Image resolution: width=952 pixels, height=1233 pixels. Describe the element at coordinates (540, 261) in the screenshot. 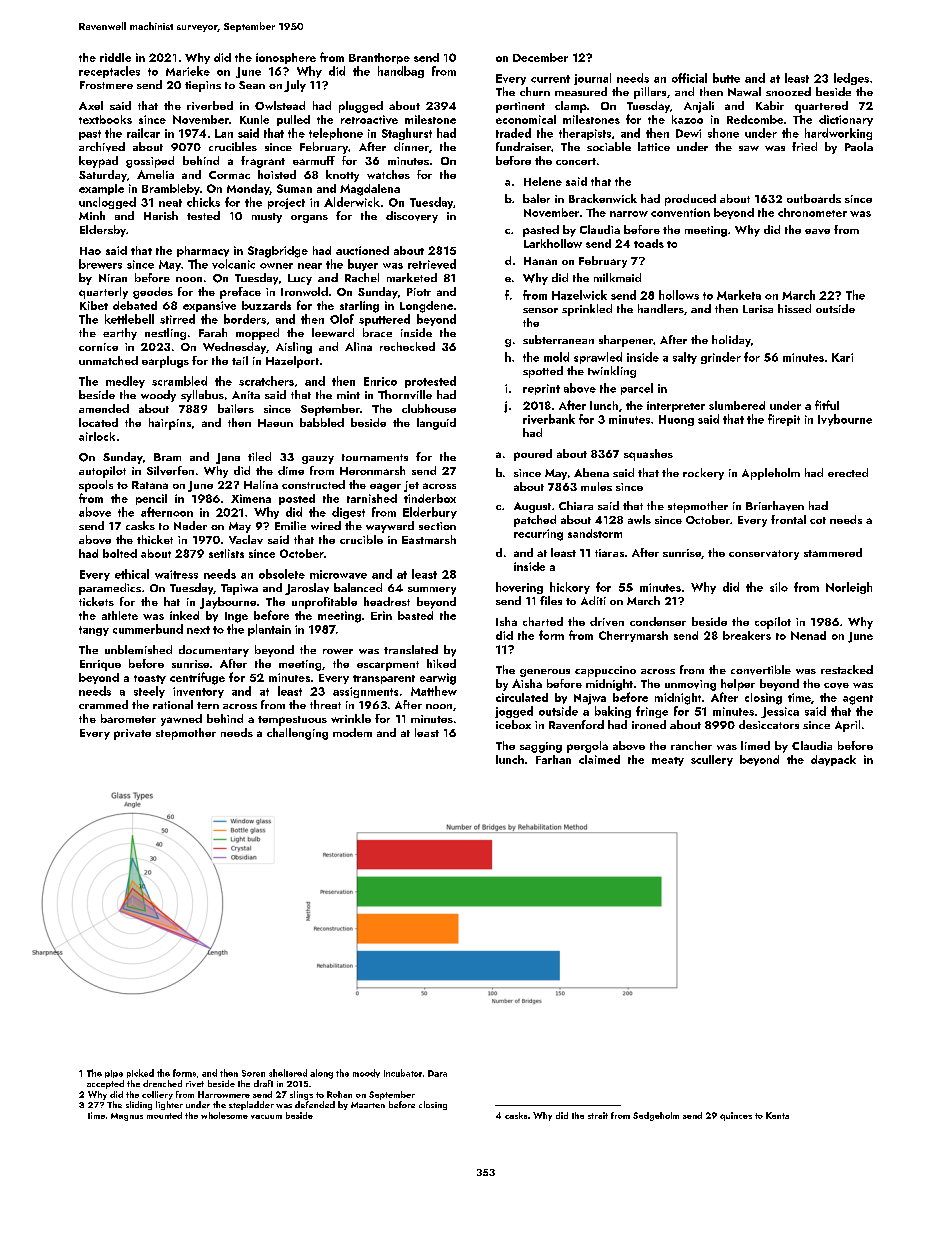

I see `Hanan` at that location.
